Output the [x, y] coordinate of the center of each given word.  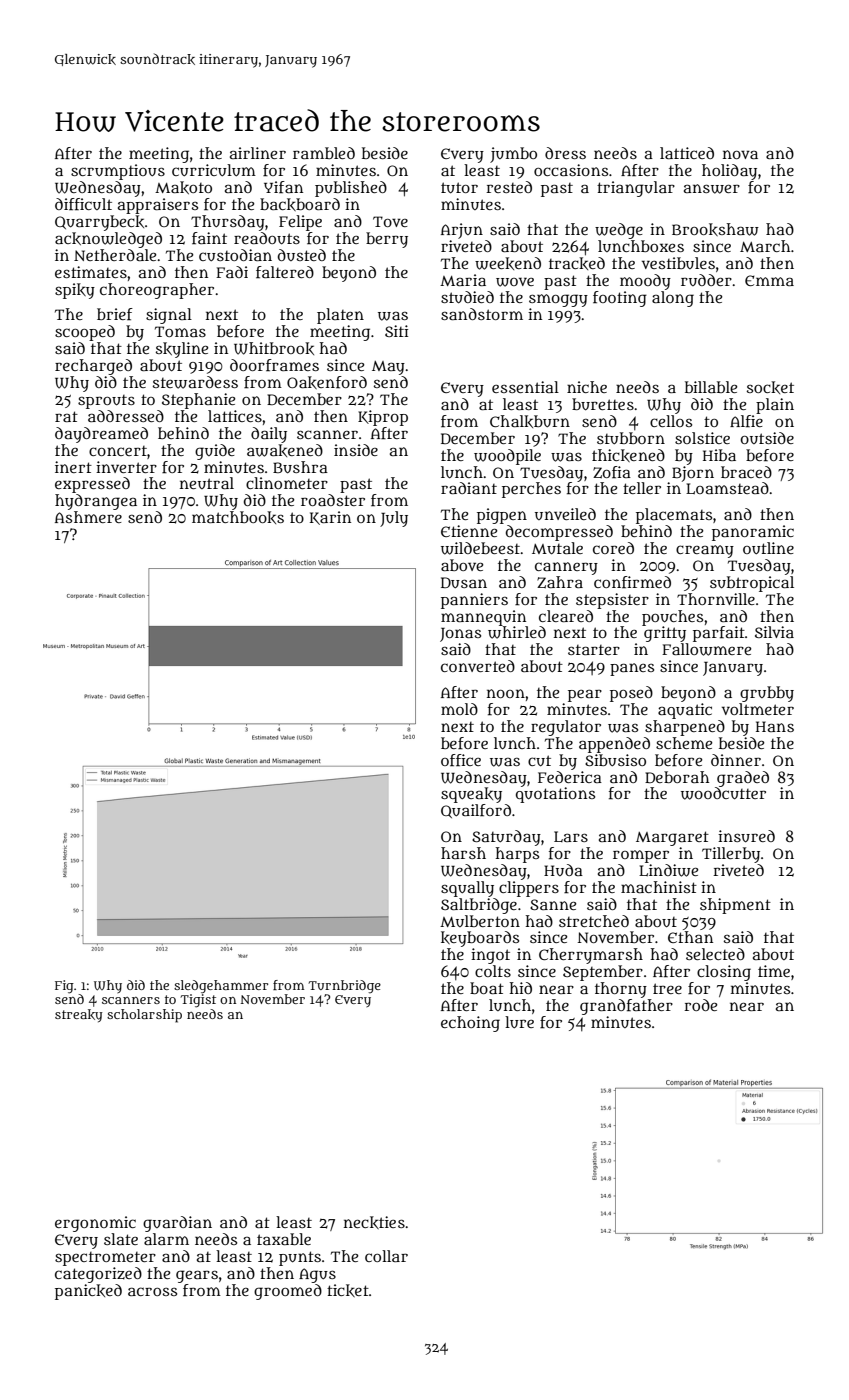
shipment [735, 906]
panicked [88, 1292]
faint [209, 238]
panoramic [753, 533]
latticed [687, 153]
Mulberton [480, 921]
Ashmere [88, 517]
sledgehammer [221, 987]
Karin [330, 518]
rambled [324, 153]
